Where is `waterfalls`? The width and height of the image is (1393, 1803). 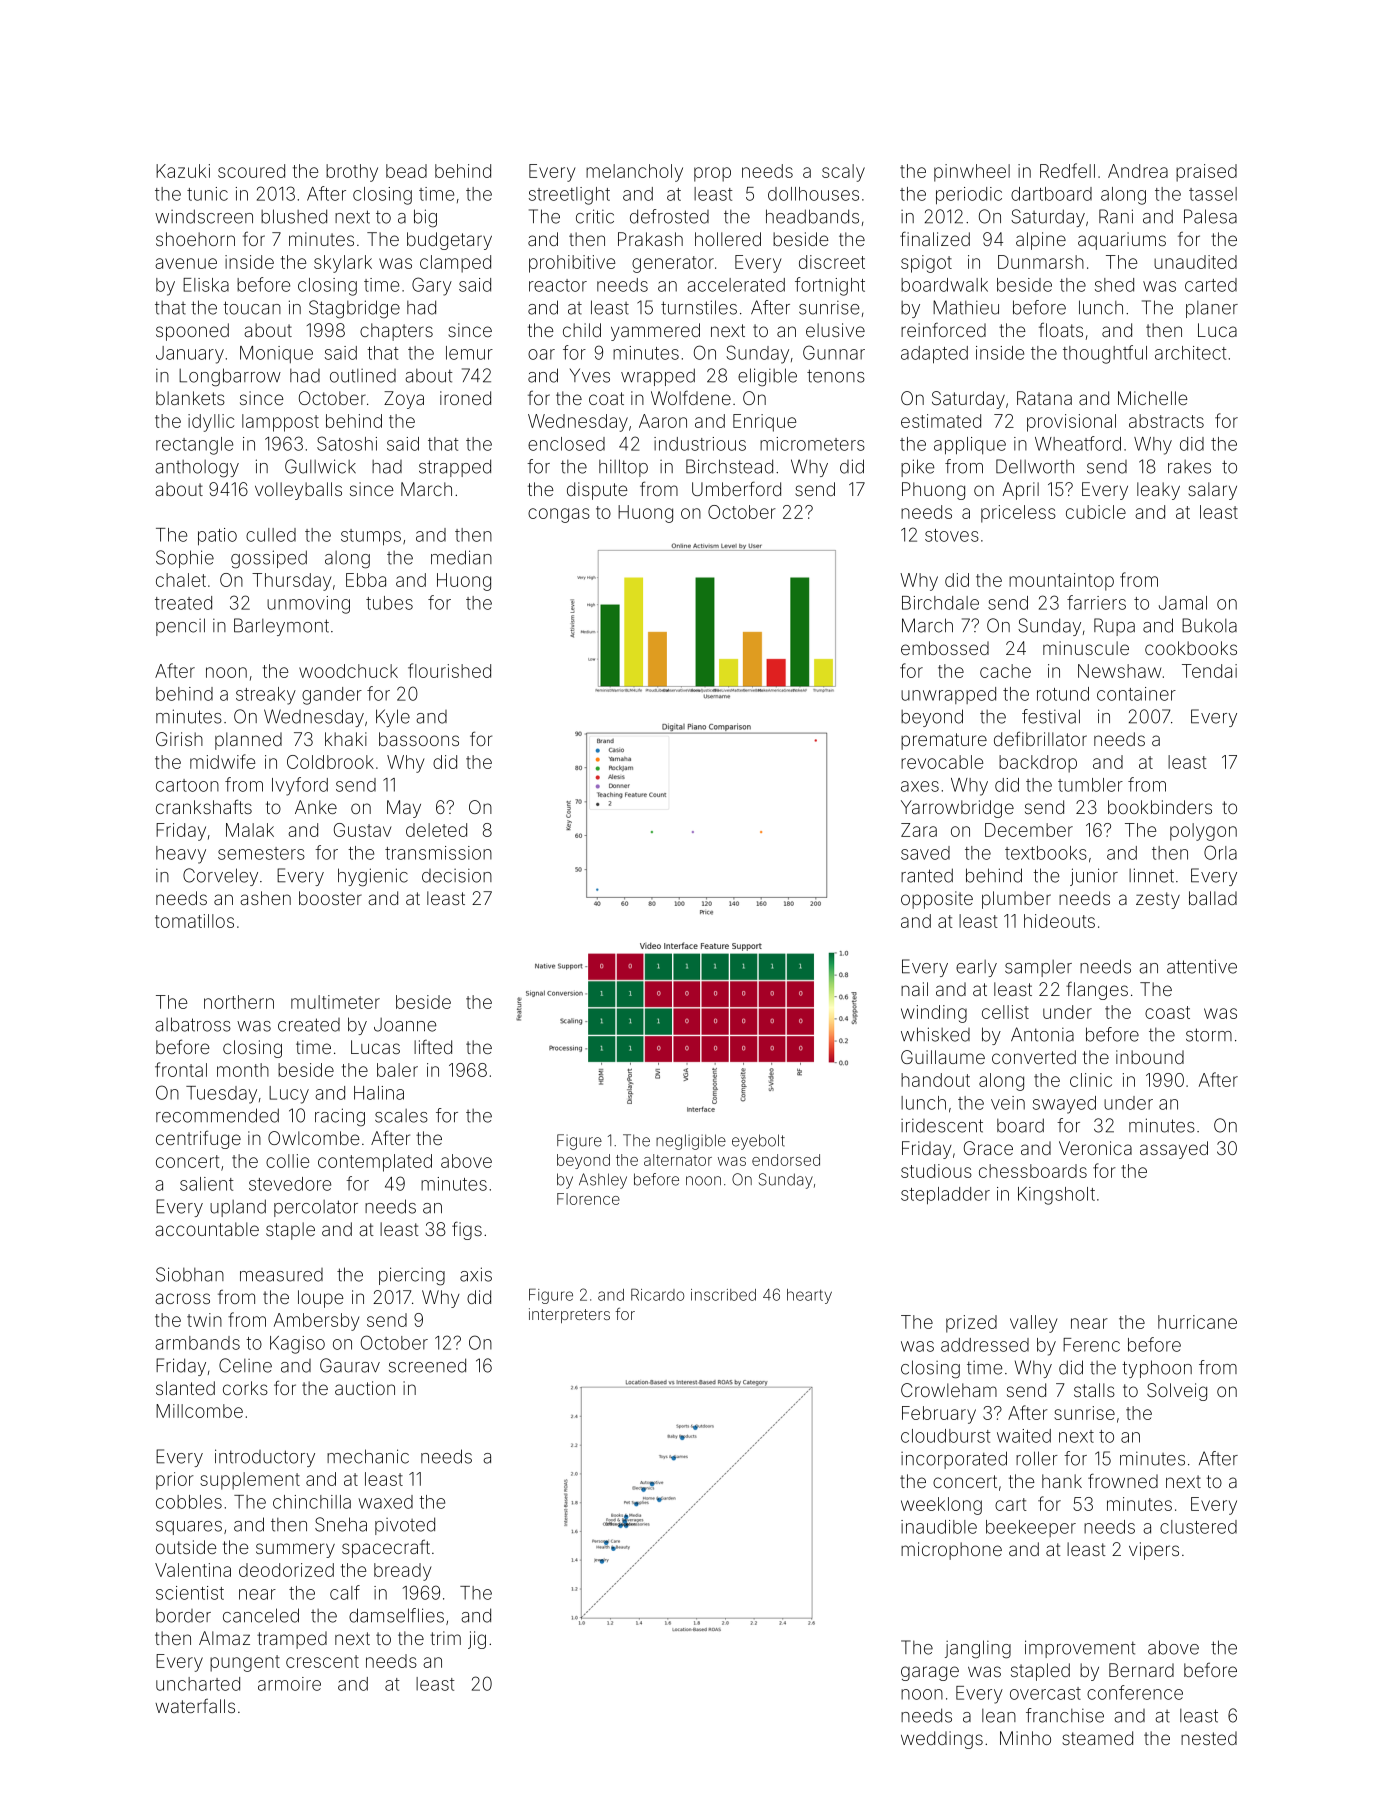 waterfalls is located at coordinates (195, 1706).
